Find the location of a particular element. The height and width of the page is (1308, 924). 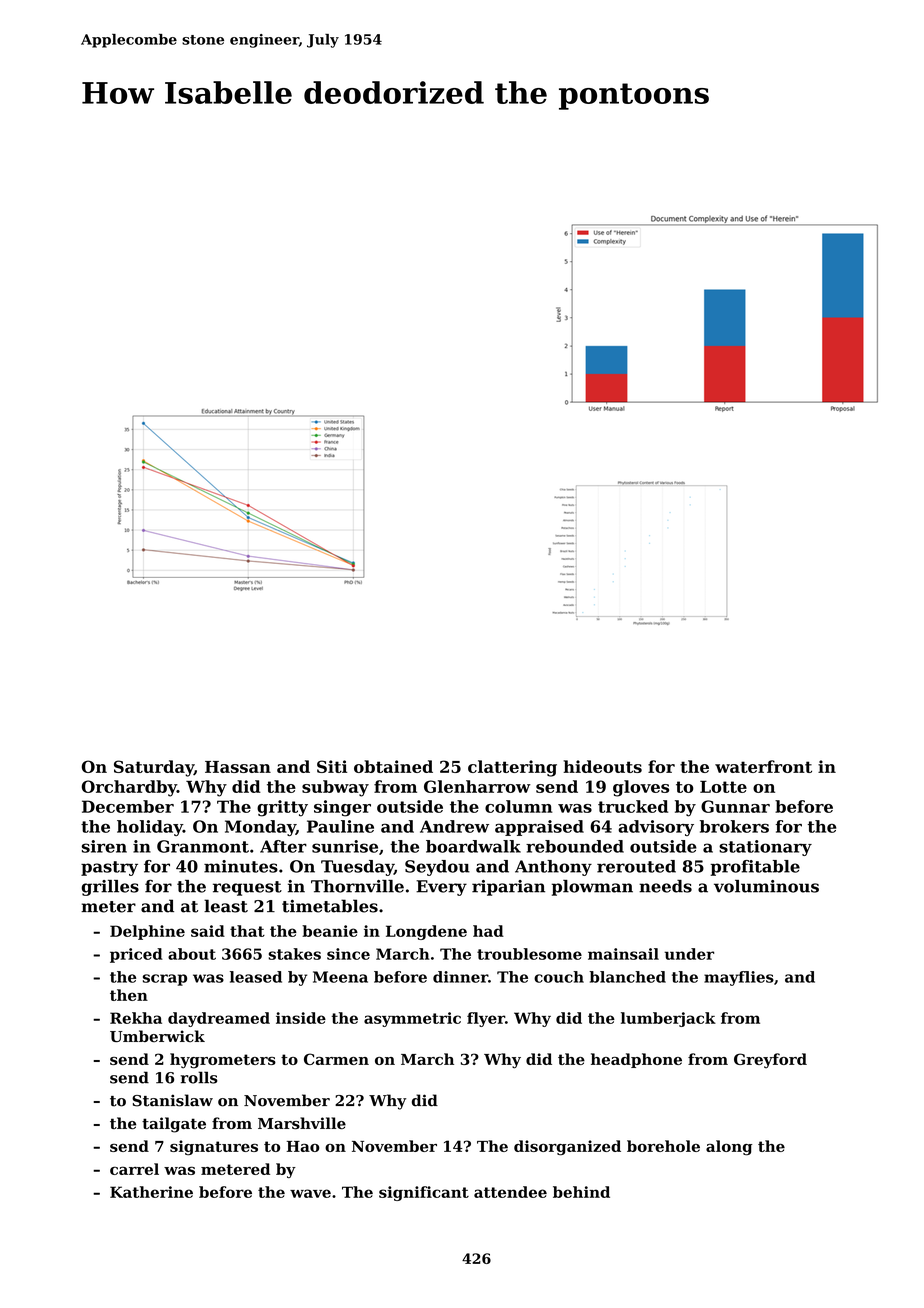

mayflies is located at coordinates (739, 978).
